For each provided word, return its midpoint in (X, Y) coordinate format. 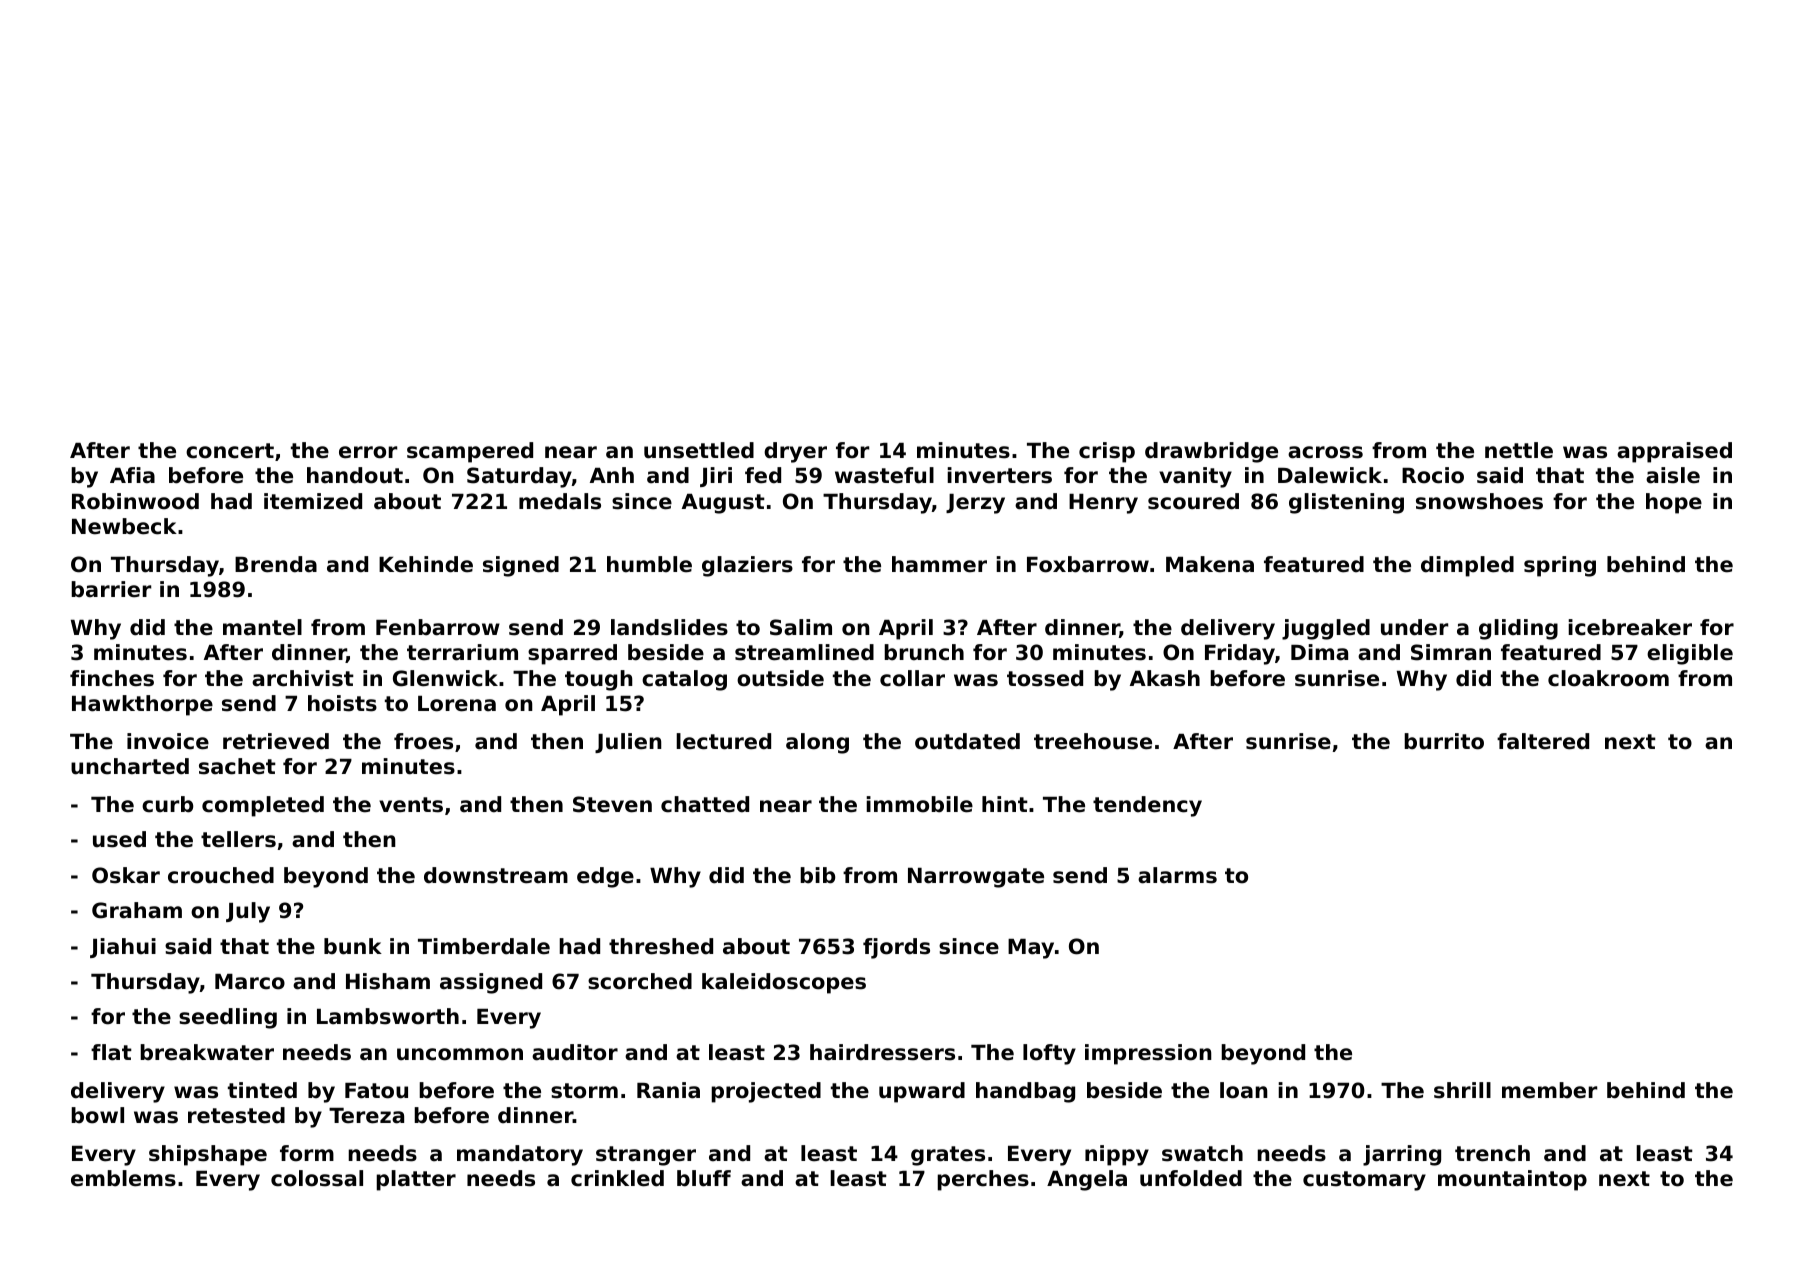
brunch (924, 652)
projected (766, 1092)
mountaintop (1512, 1180)
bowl (97, 1115)
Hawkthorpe (142, 705)
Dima (1319, 652)
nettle (1519, 450)
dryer (795, 452)
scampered (470, 452)
